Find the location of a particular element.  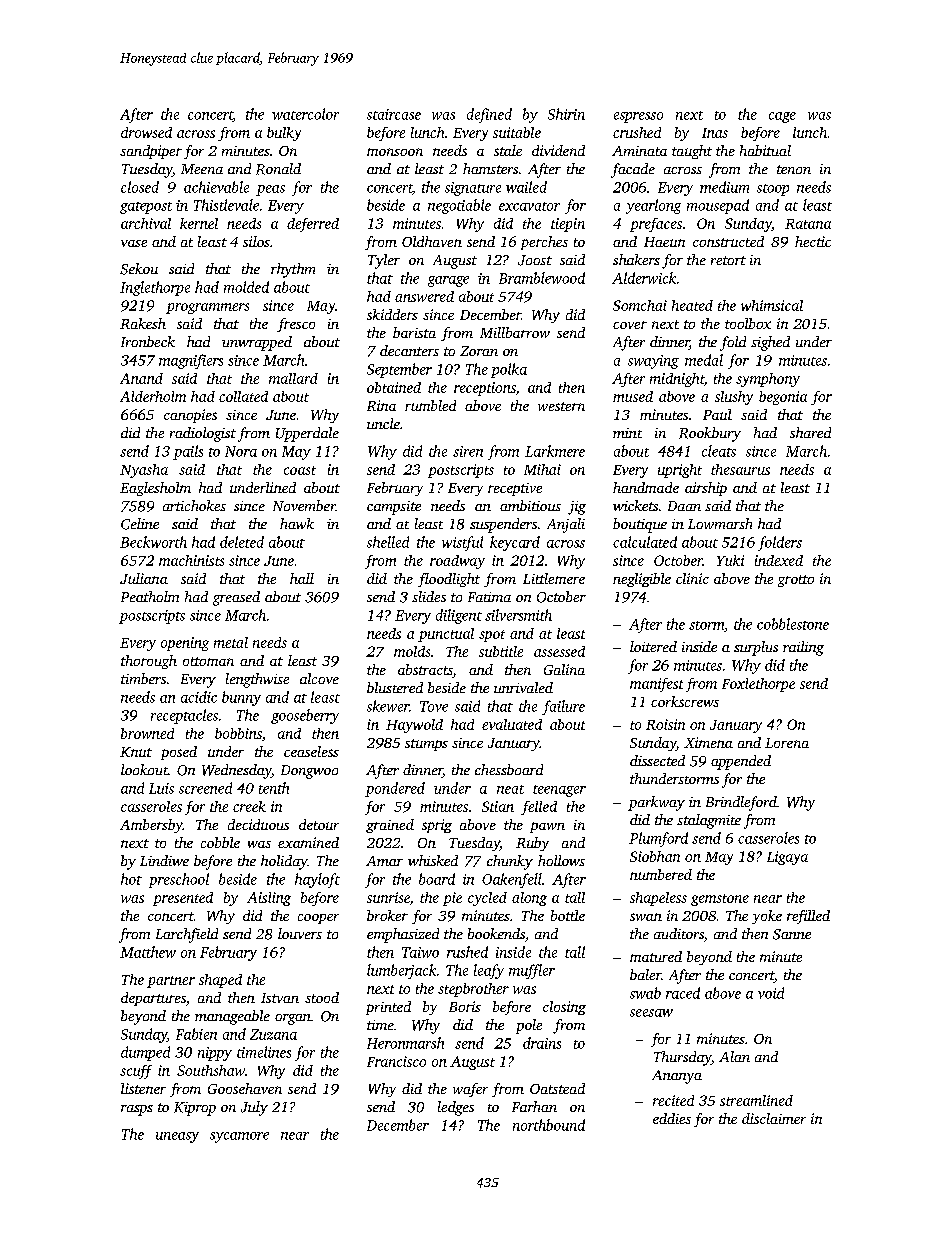

Shirin is located at coordinates (566, 114).
